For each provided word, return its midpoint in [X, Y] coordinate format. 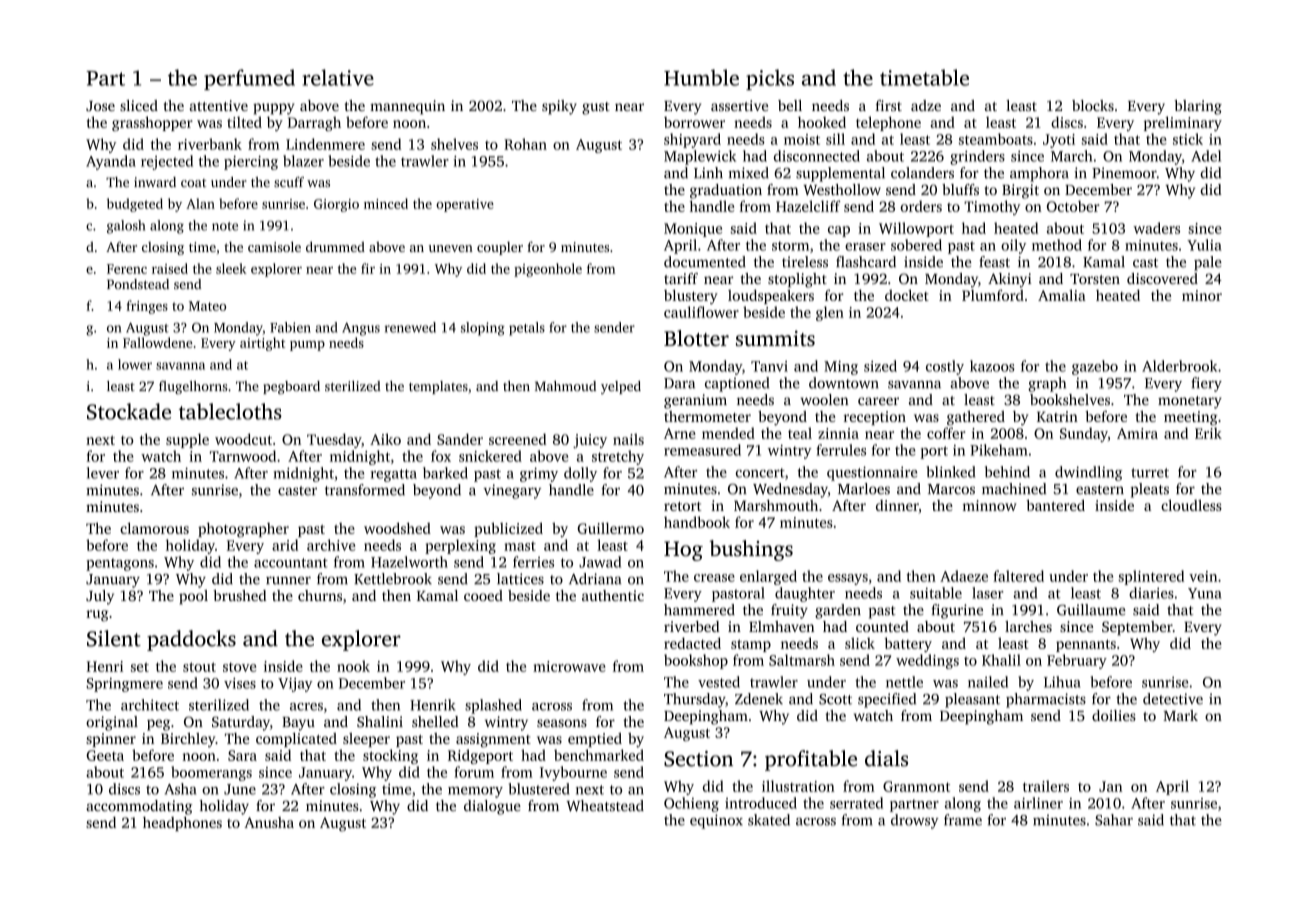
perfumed [249, 79]
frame [963, 820]
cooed [483, 595]
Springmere [124, 685]
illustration [798, 786]
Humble [701, 77]
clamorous [154, 528]
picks [770, 79]
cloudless [1191, 505]
